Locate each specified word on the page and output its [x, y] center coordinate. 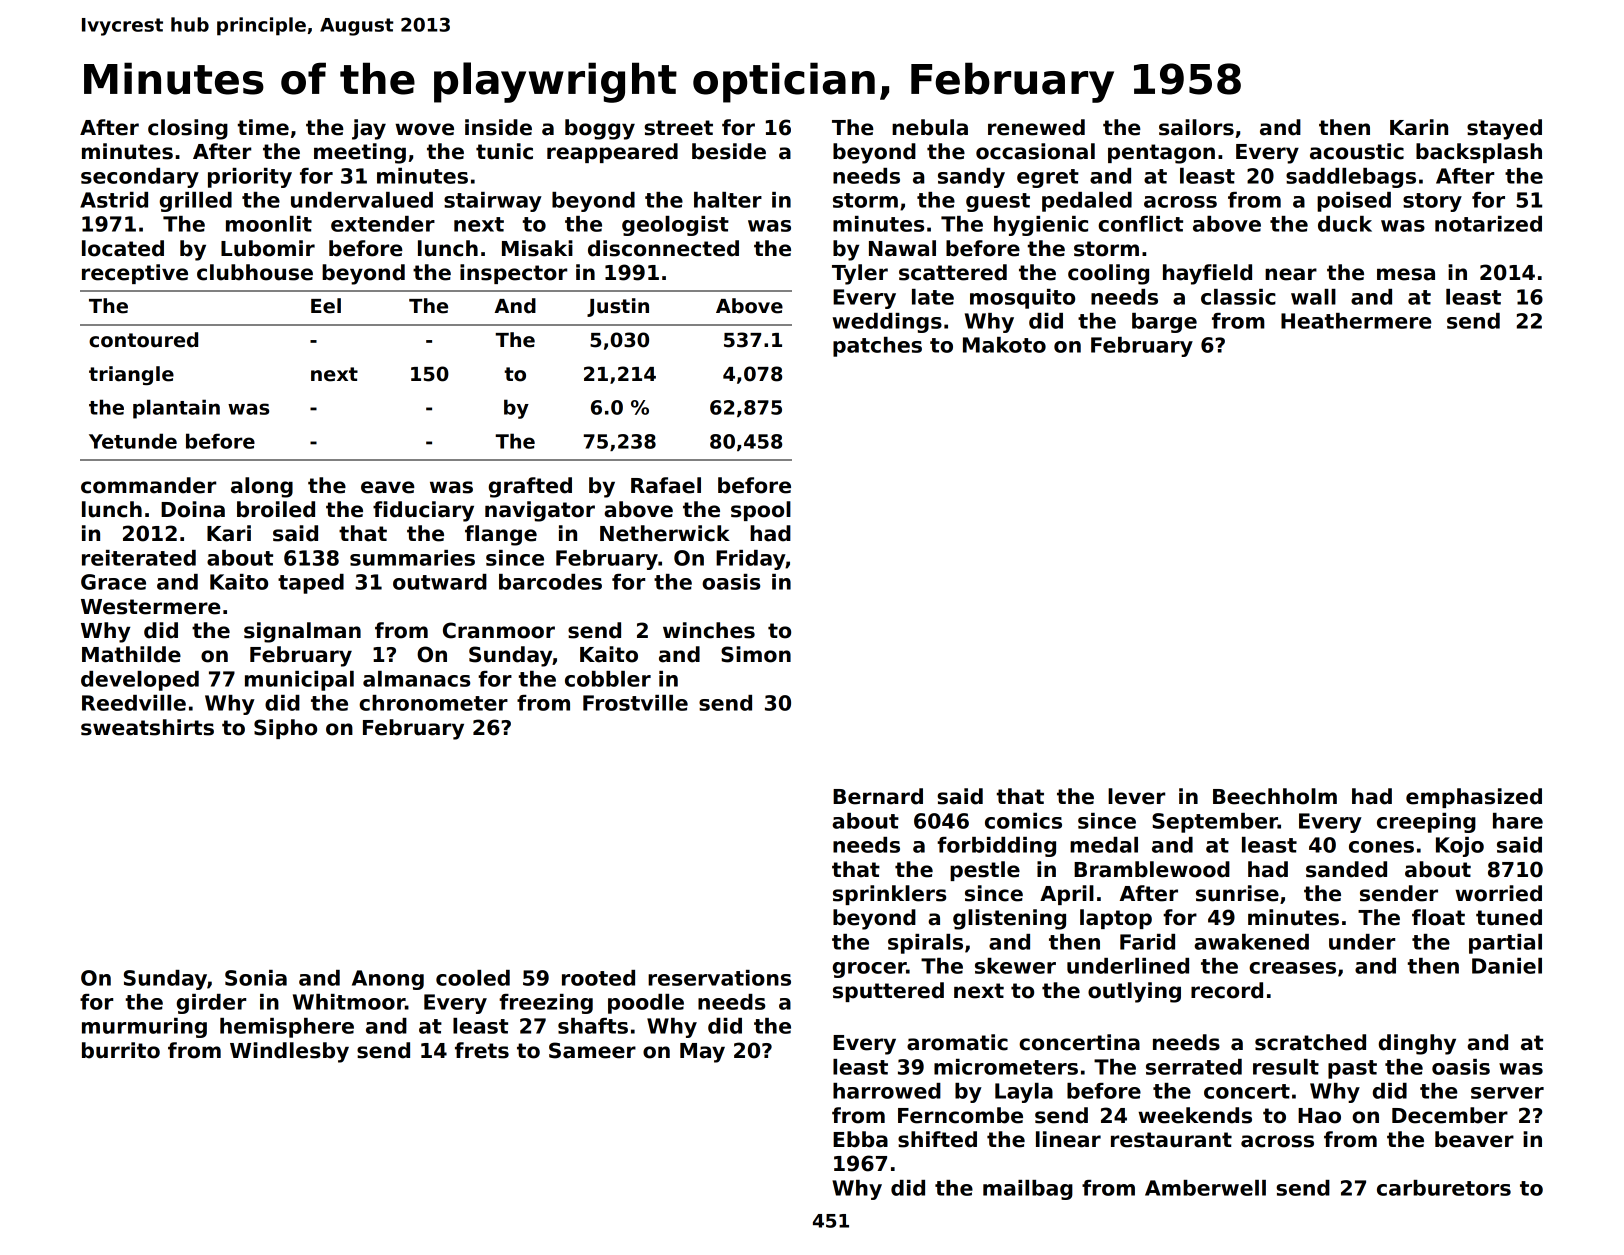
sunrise [1237, 893]
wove [424, 129]
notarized [1488, 224]
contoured [143, 340]
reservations [719, 978]
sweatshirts [147, 727]
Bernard [878, 796]
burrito [121, 1050]
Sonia [256, 978]
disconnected [663, 248]
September [1215, 823]
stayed [1504, 129]
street [678, 128]
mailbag [1028, 1190]
